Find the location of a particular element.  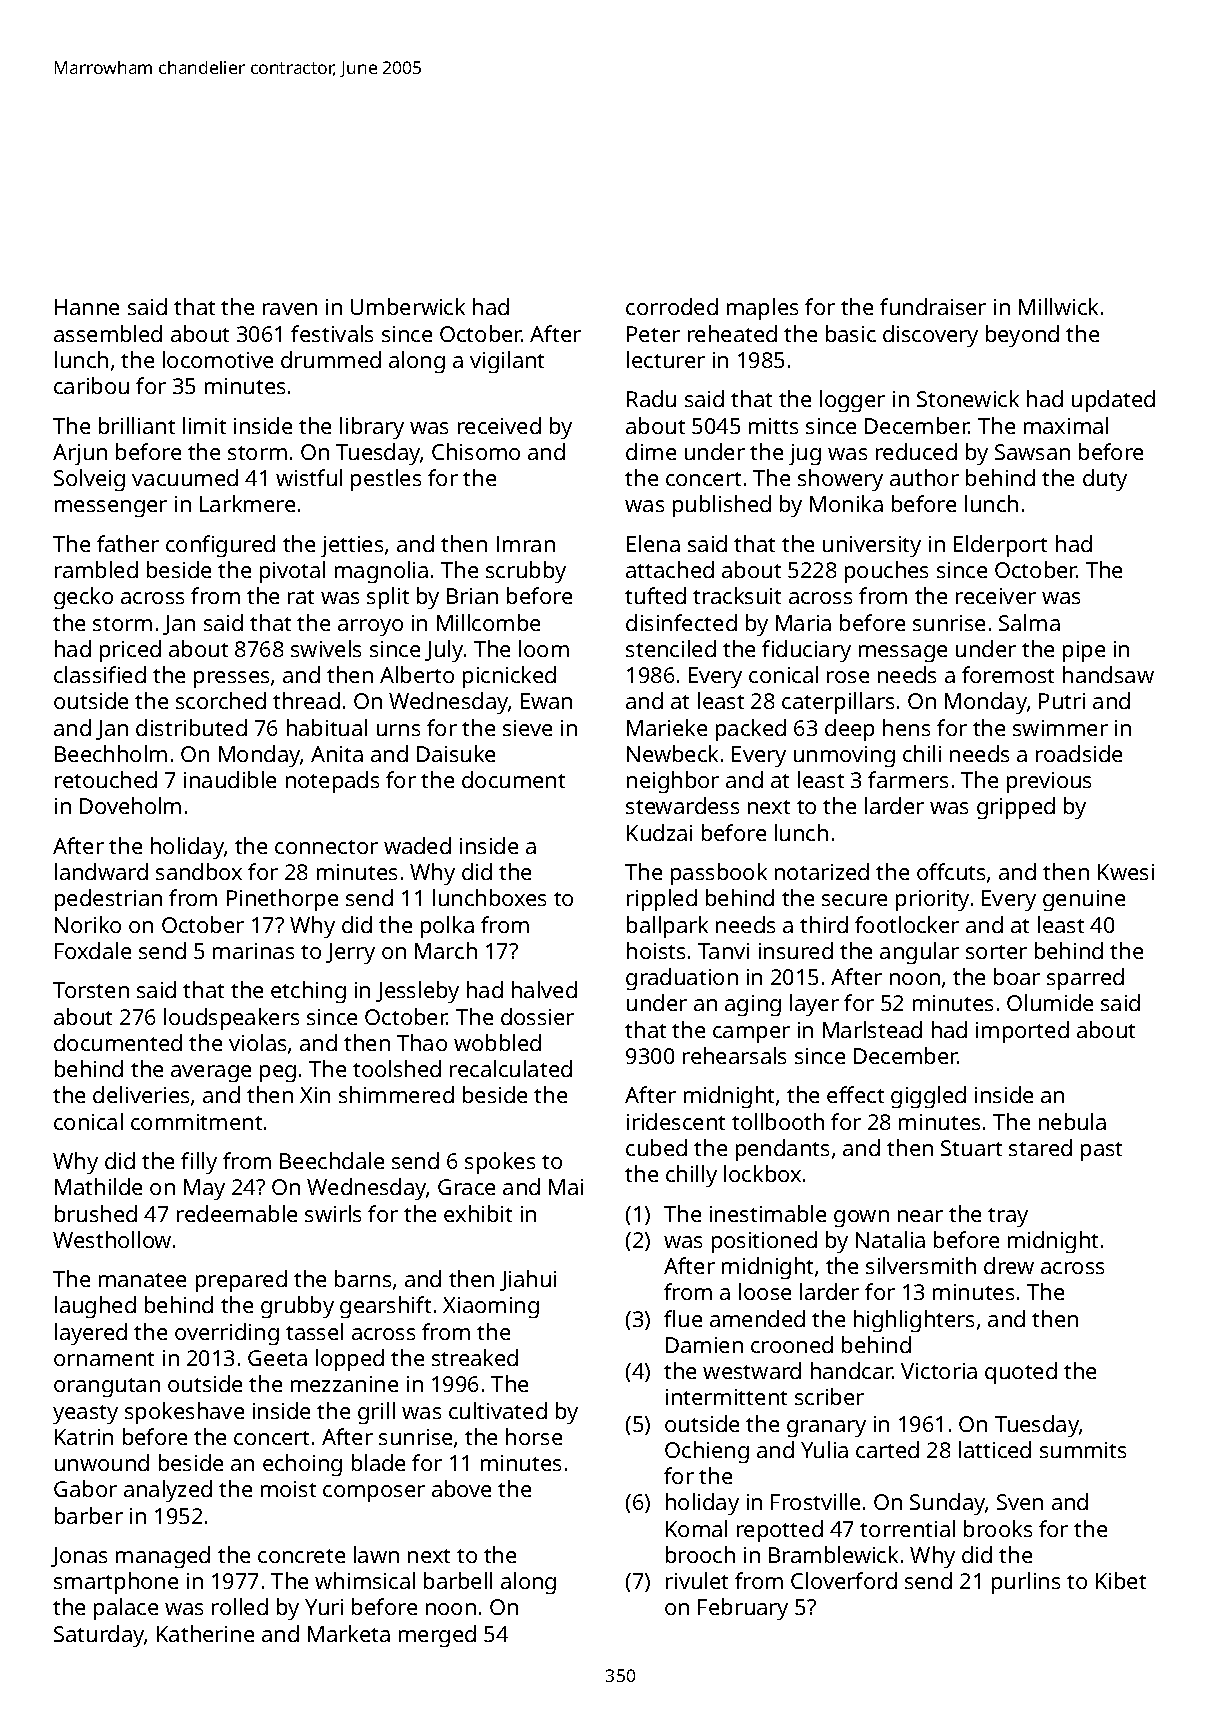

horse is located at coordinates (534, 1436).
